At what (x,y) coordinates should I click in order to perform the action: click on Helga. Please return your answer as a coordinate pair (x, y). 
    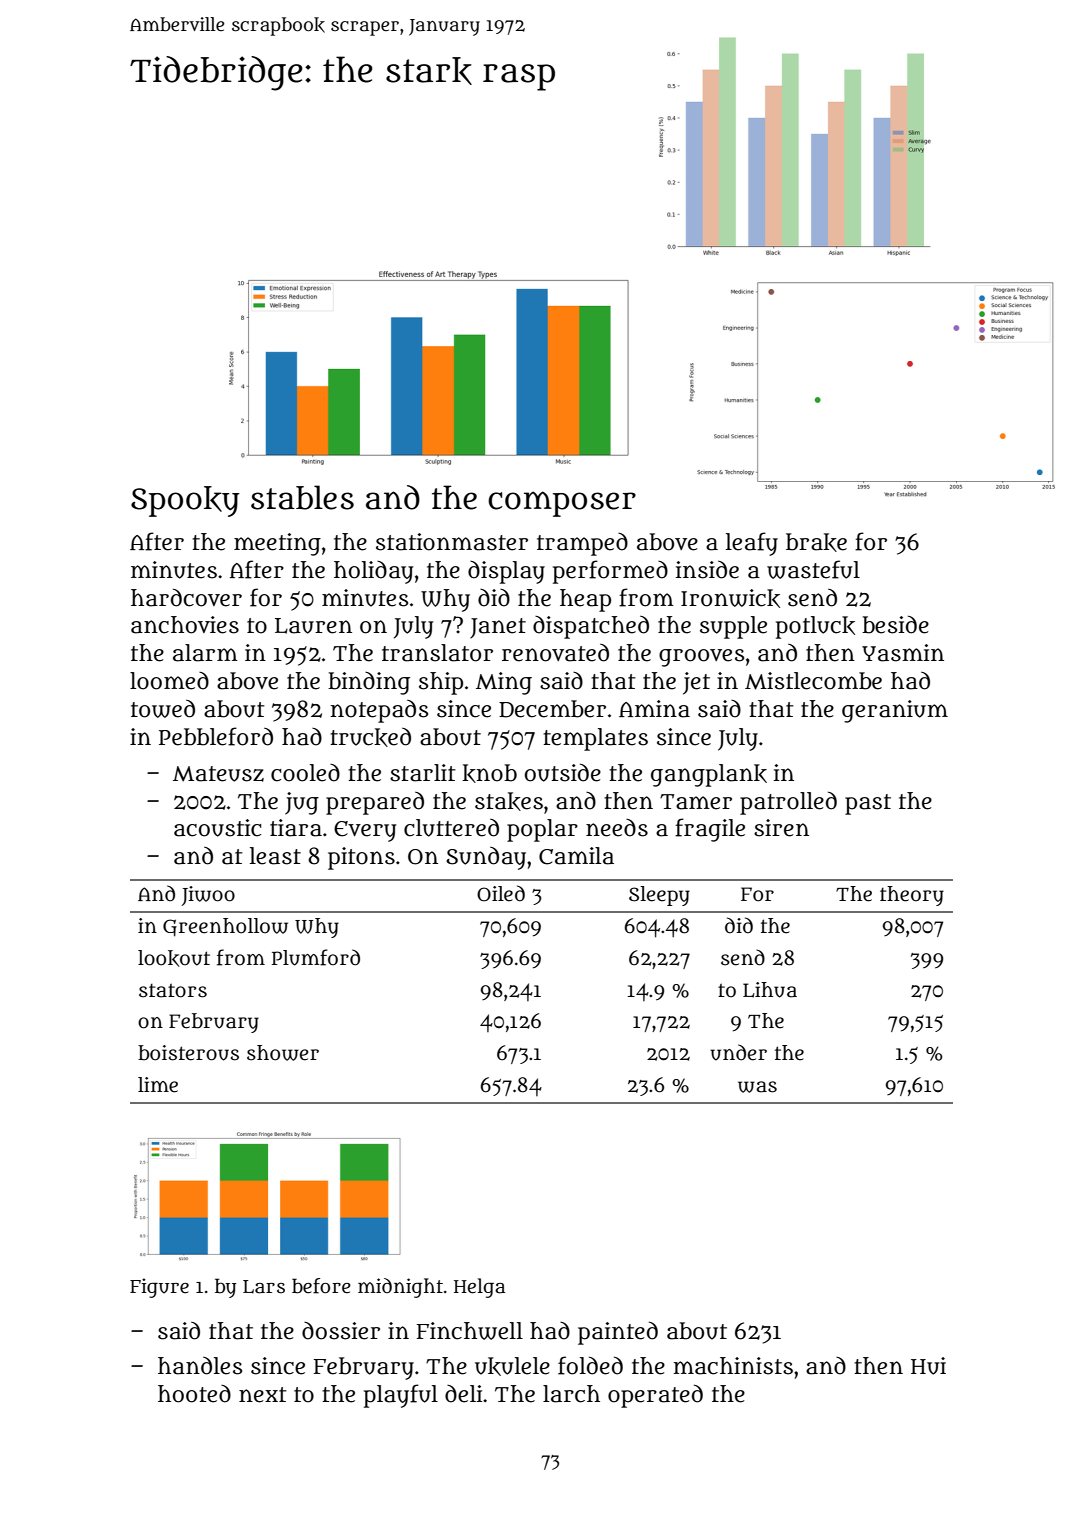
    Looking at the image, I should click on (479, 1288).
